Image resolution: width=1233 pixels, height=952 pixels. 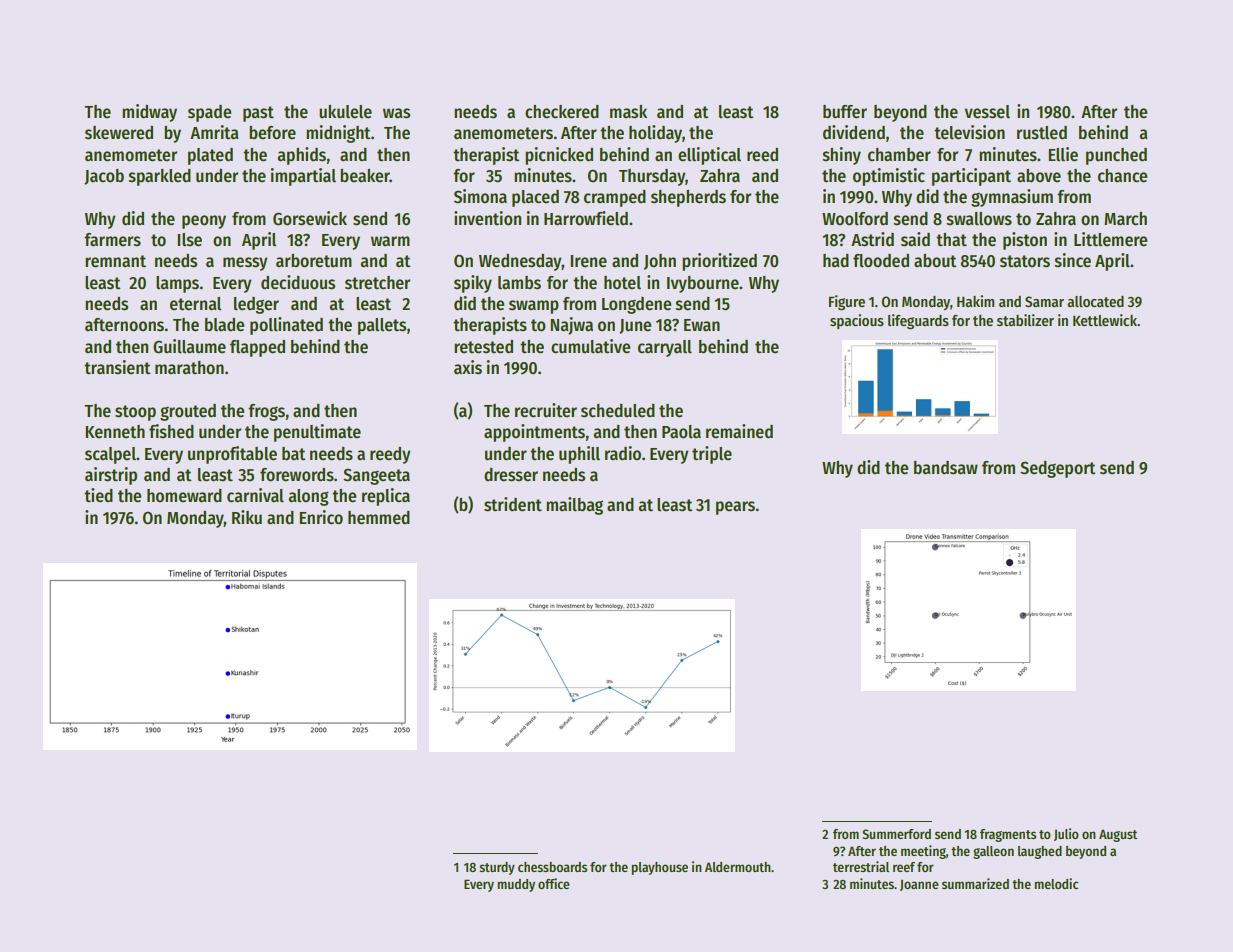 What do you see at coordinates (321, 517) in the screenshot?
I see `Enrico` at bounding box center [321, 517].
